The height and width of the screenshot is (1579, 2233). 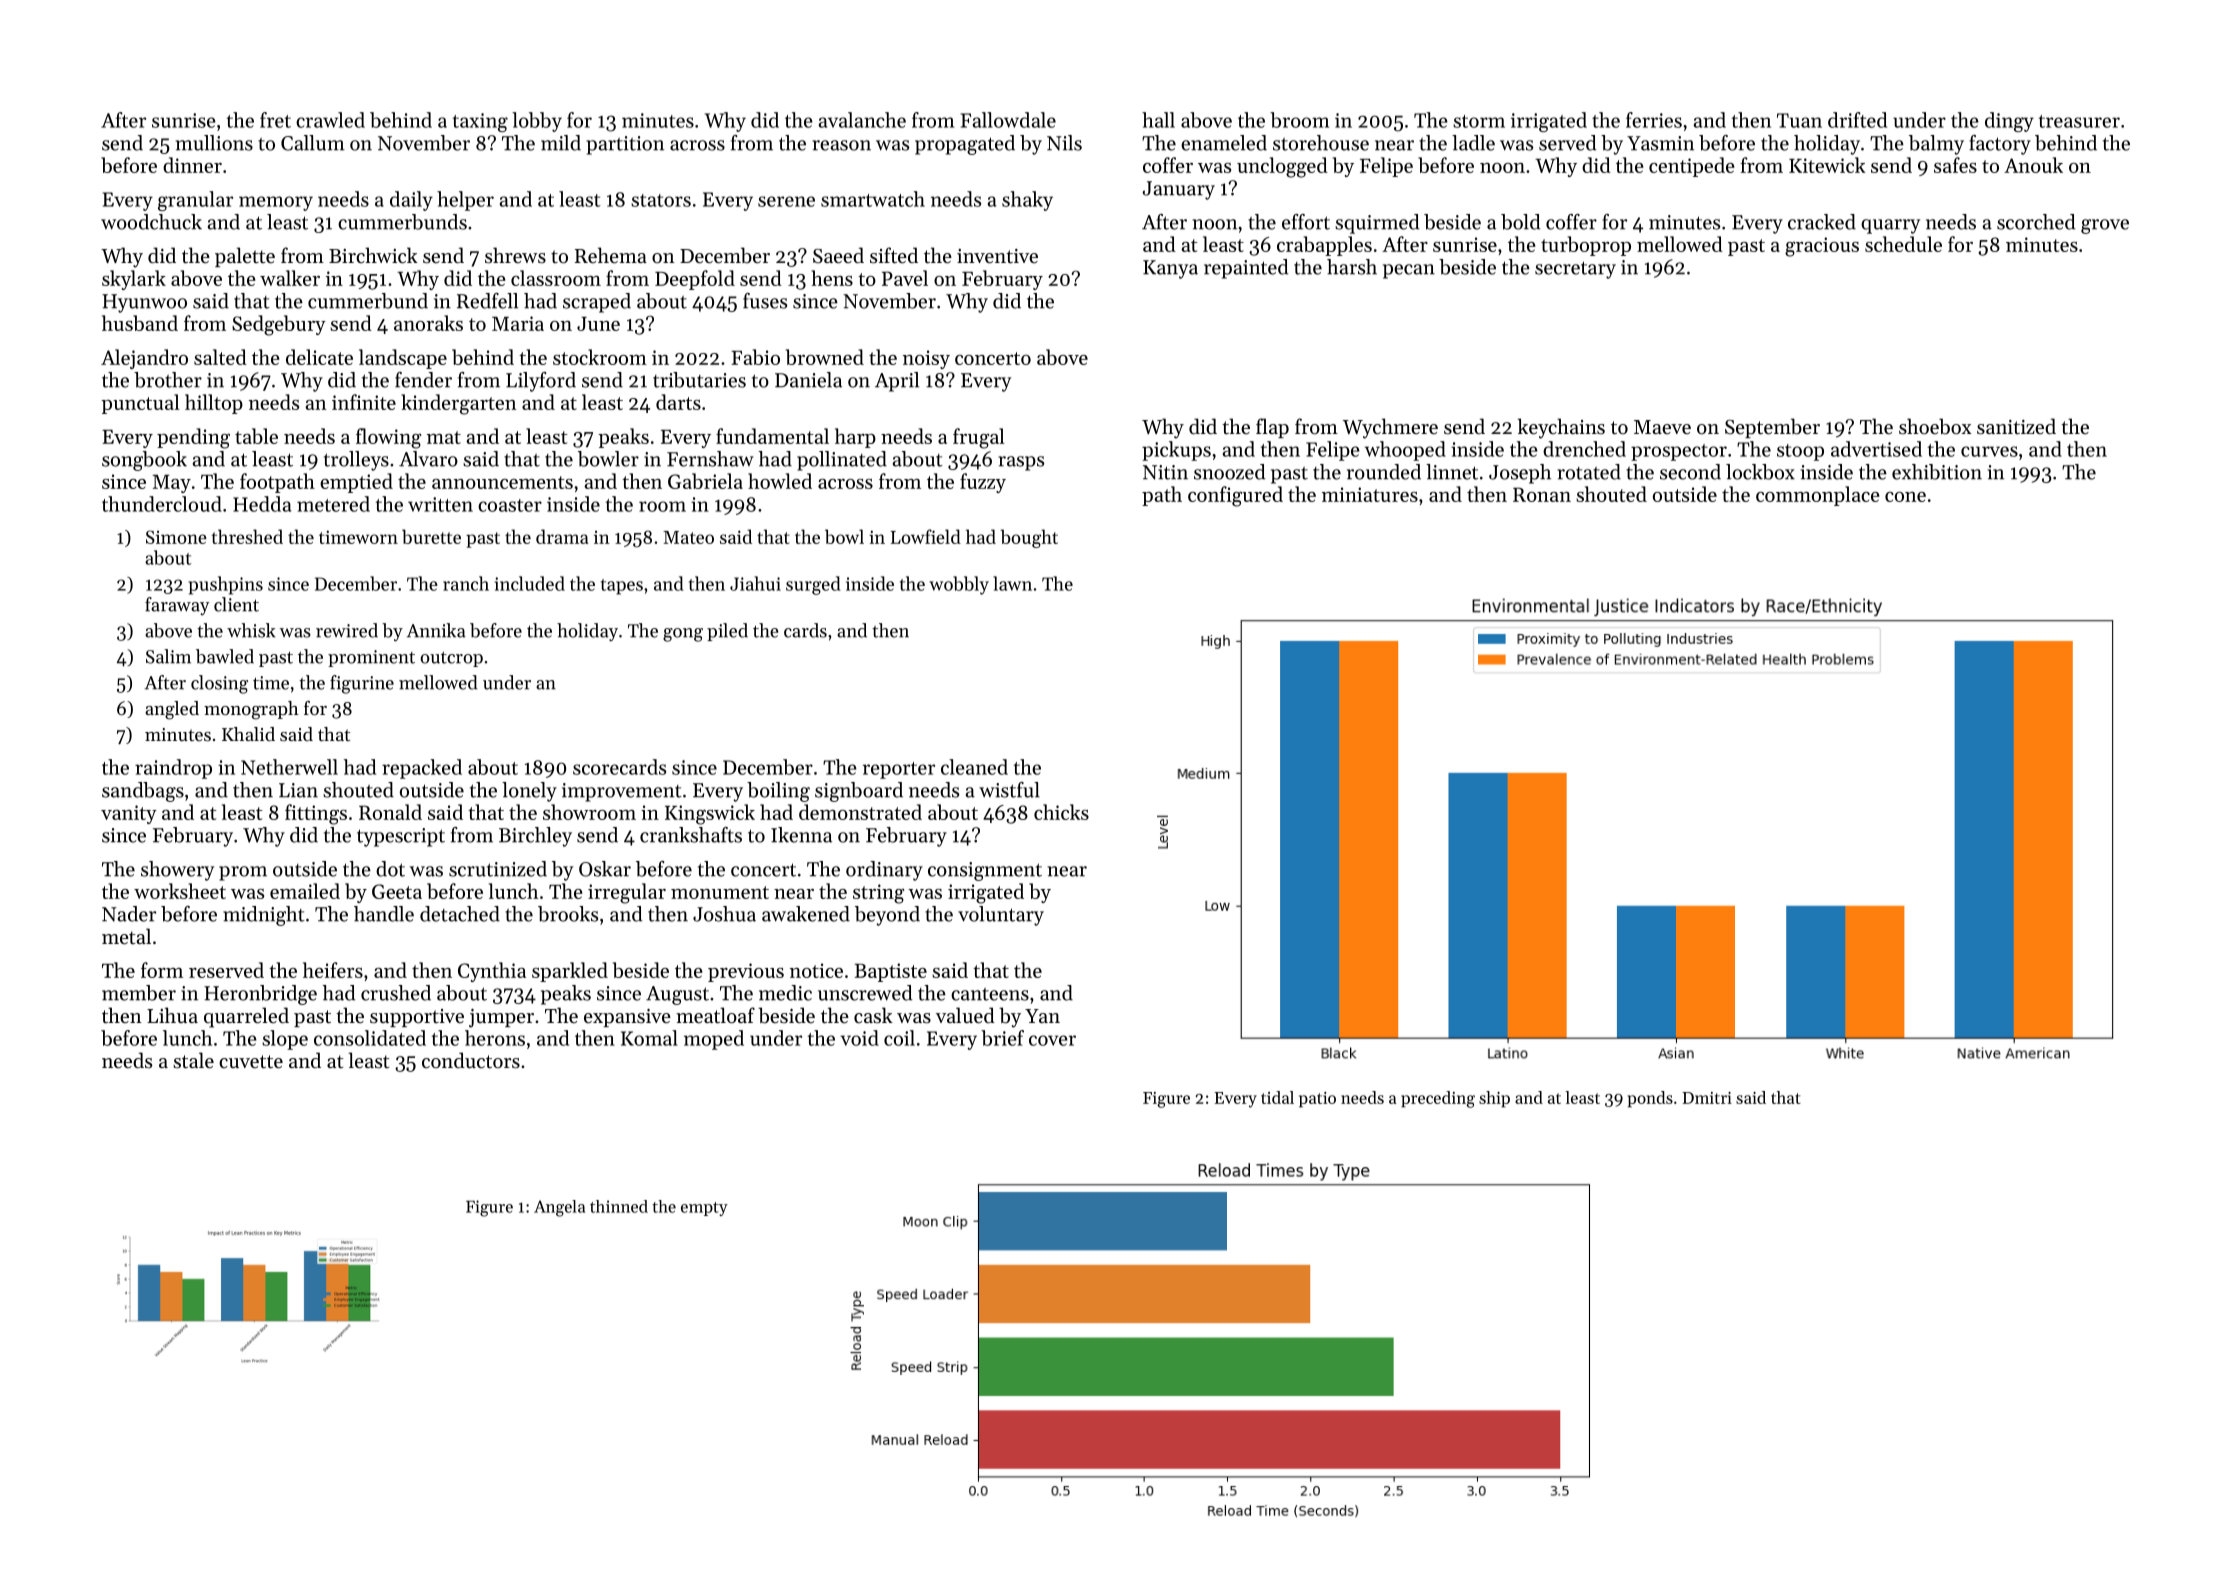 What do you see at coordinates (1158, 120) in the screenshot?
I see `hall` at bounding box center [1158, 120].
